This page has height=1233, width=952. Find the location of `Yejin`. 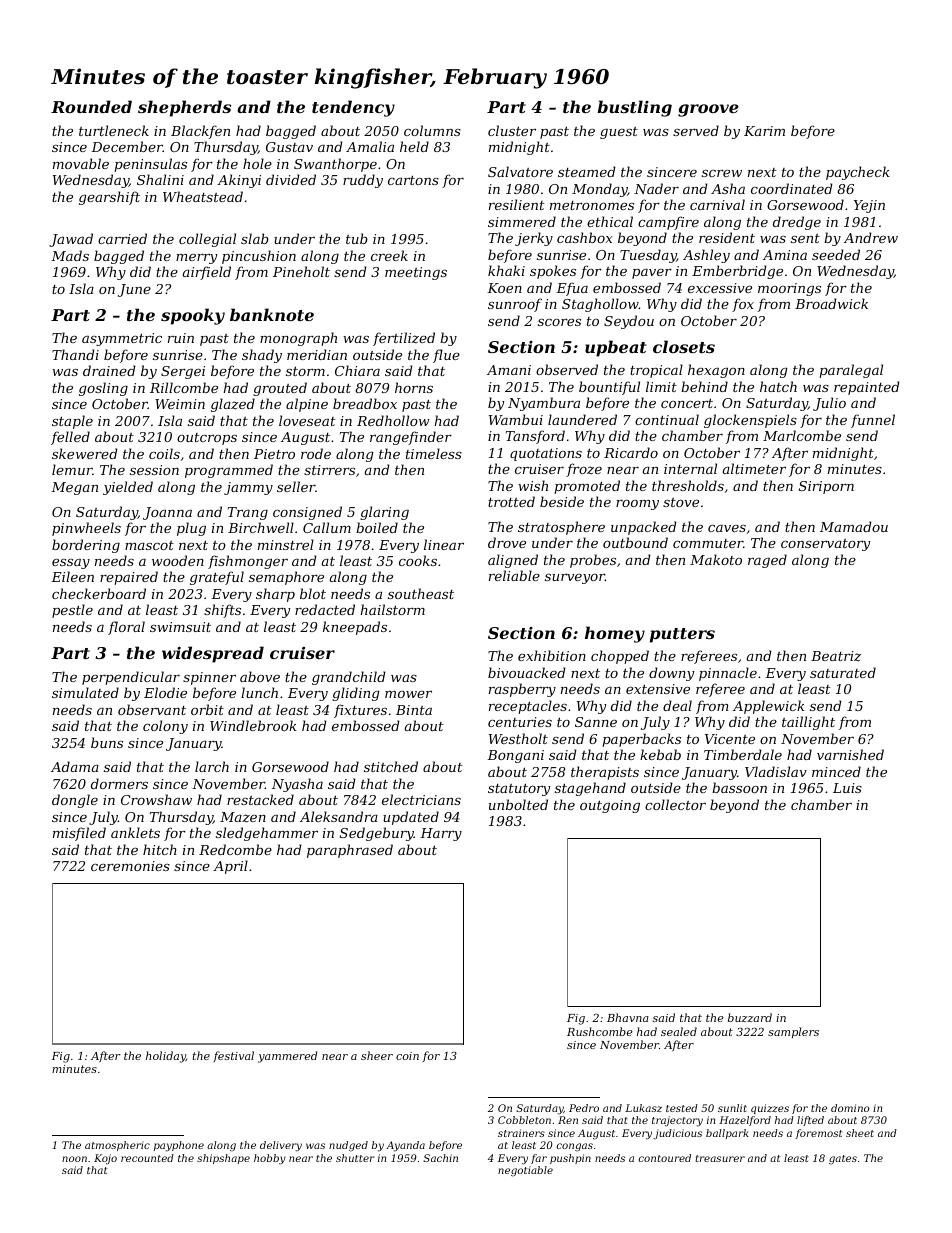

Yejin is located at coordinates (869, 206).
